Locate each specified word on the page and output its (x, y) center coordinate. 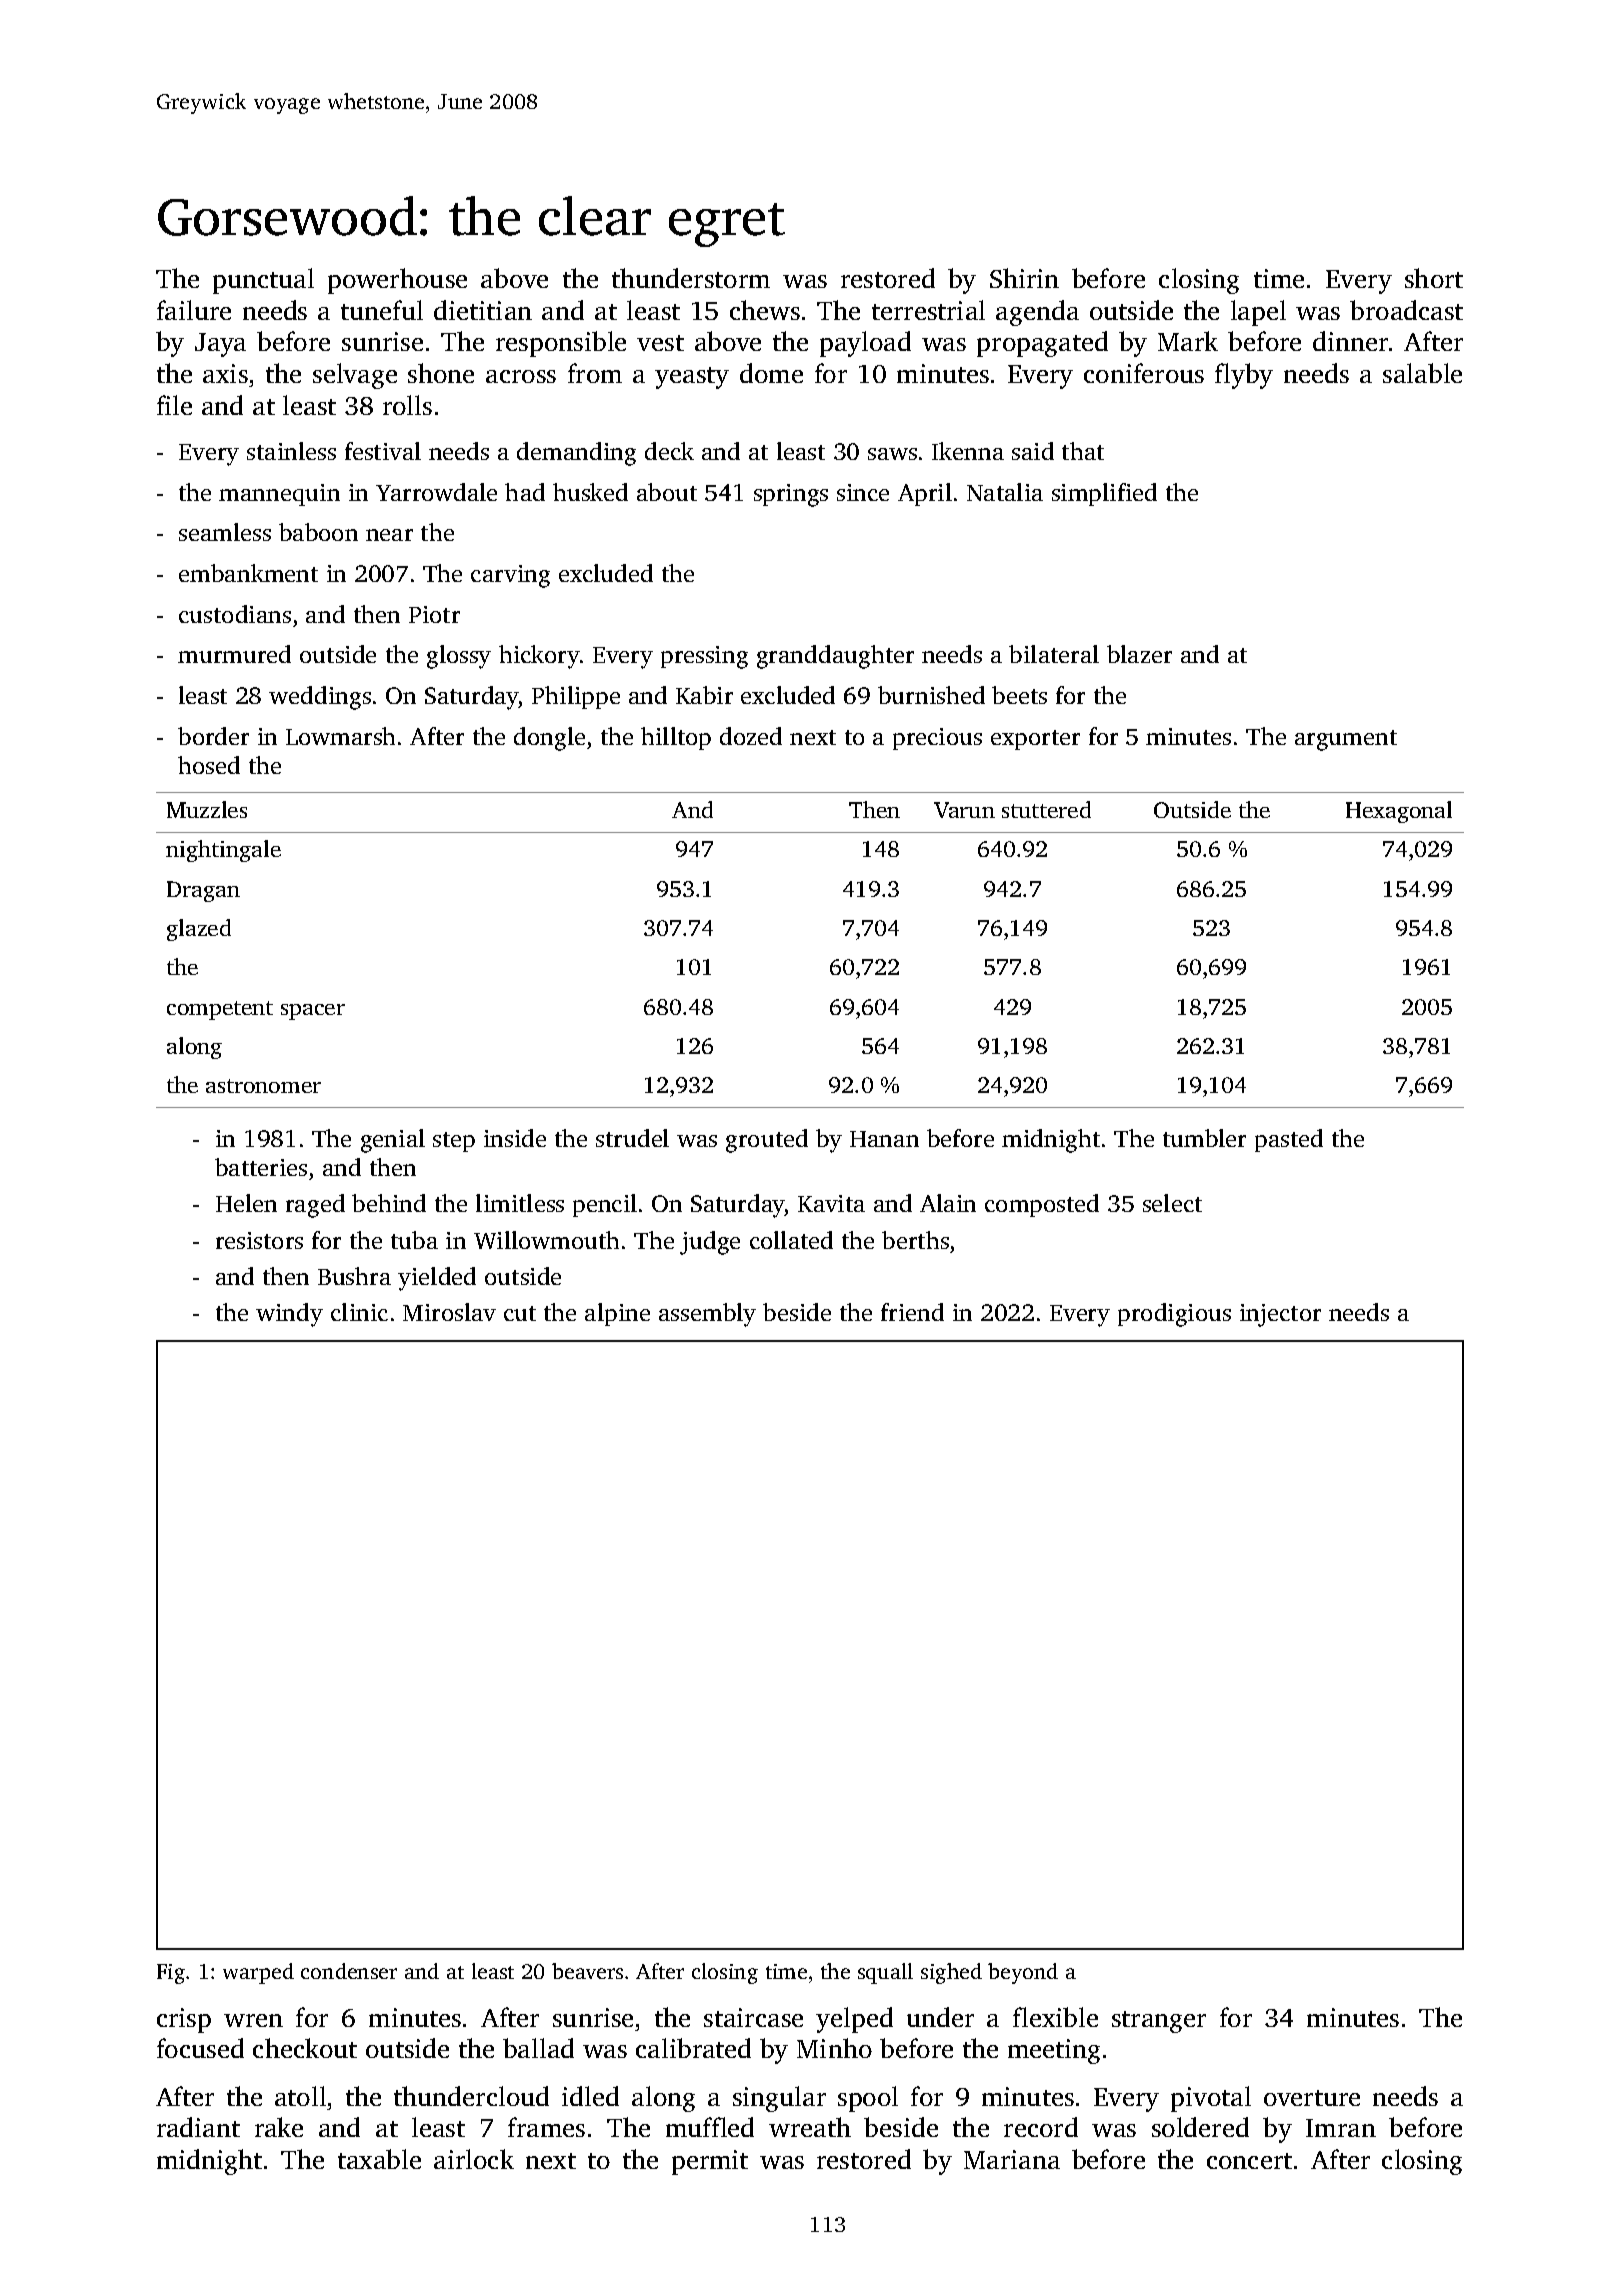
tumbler (1204, 1138)
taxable (379, 2159)
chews (765, 310)
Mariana (1012, 2159)
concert (1249, 2161)
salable (1422, 373)
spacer (313, 1012)
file (174, 405)
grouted (767, 1141)
